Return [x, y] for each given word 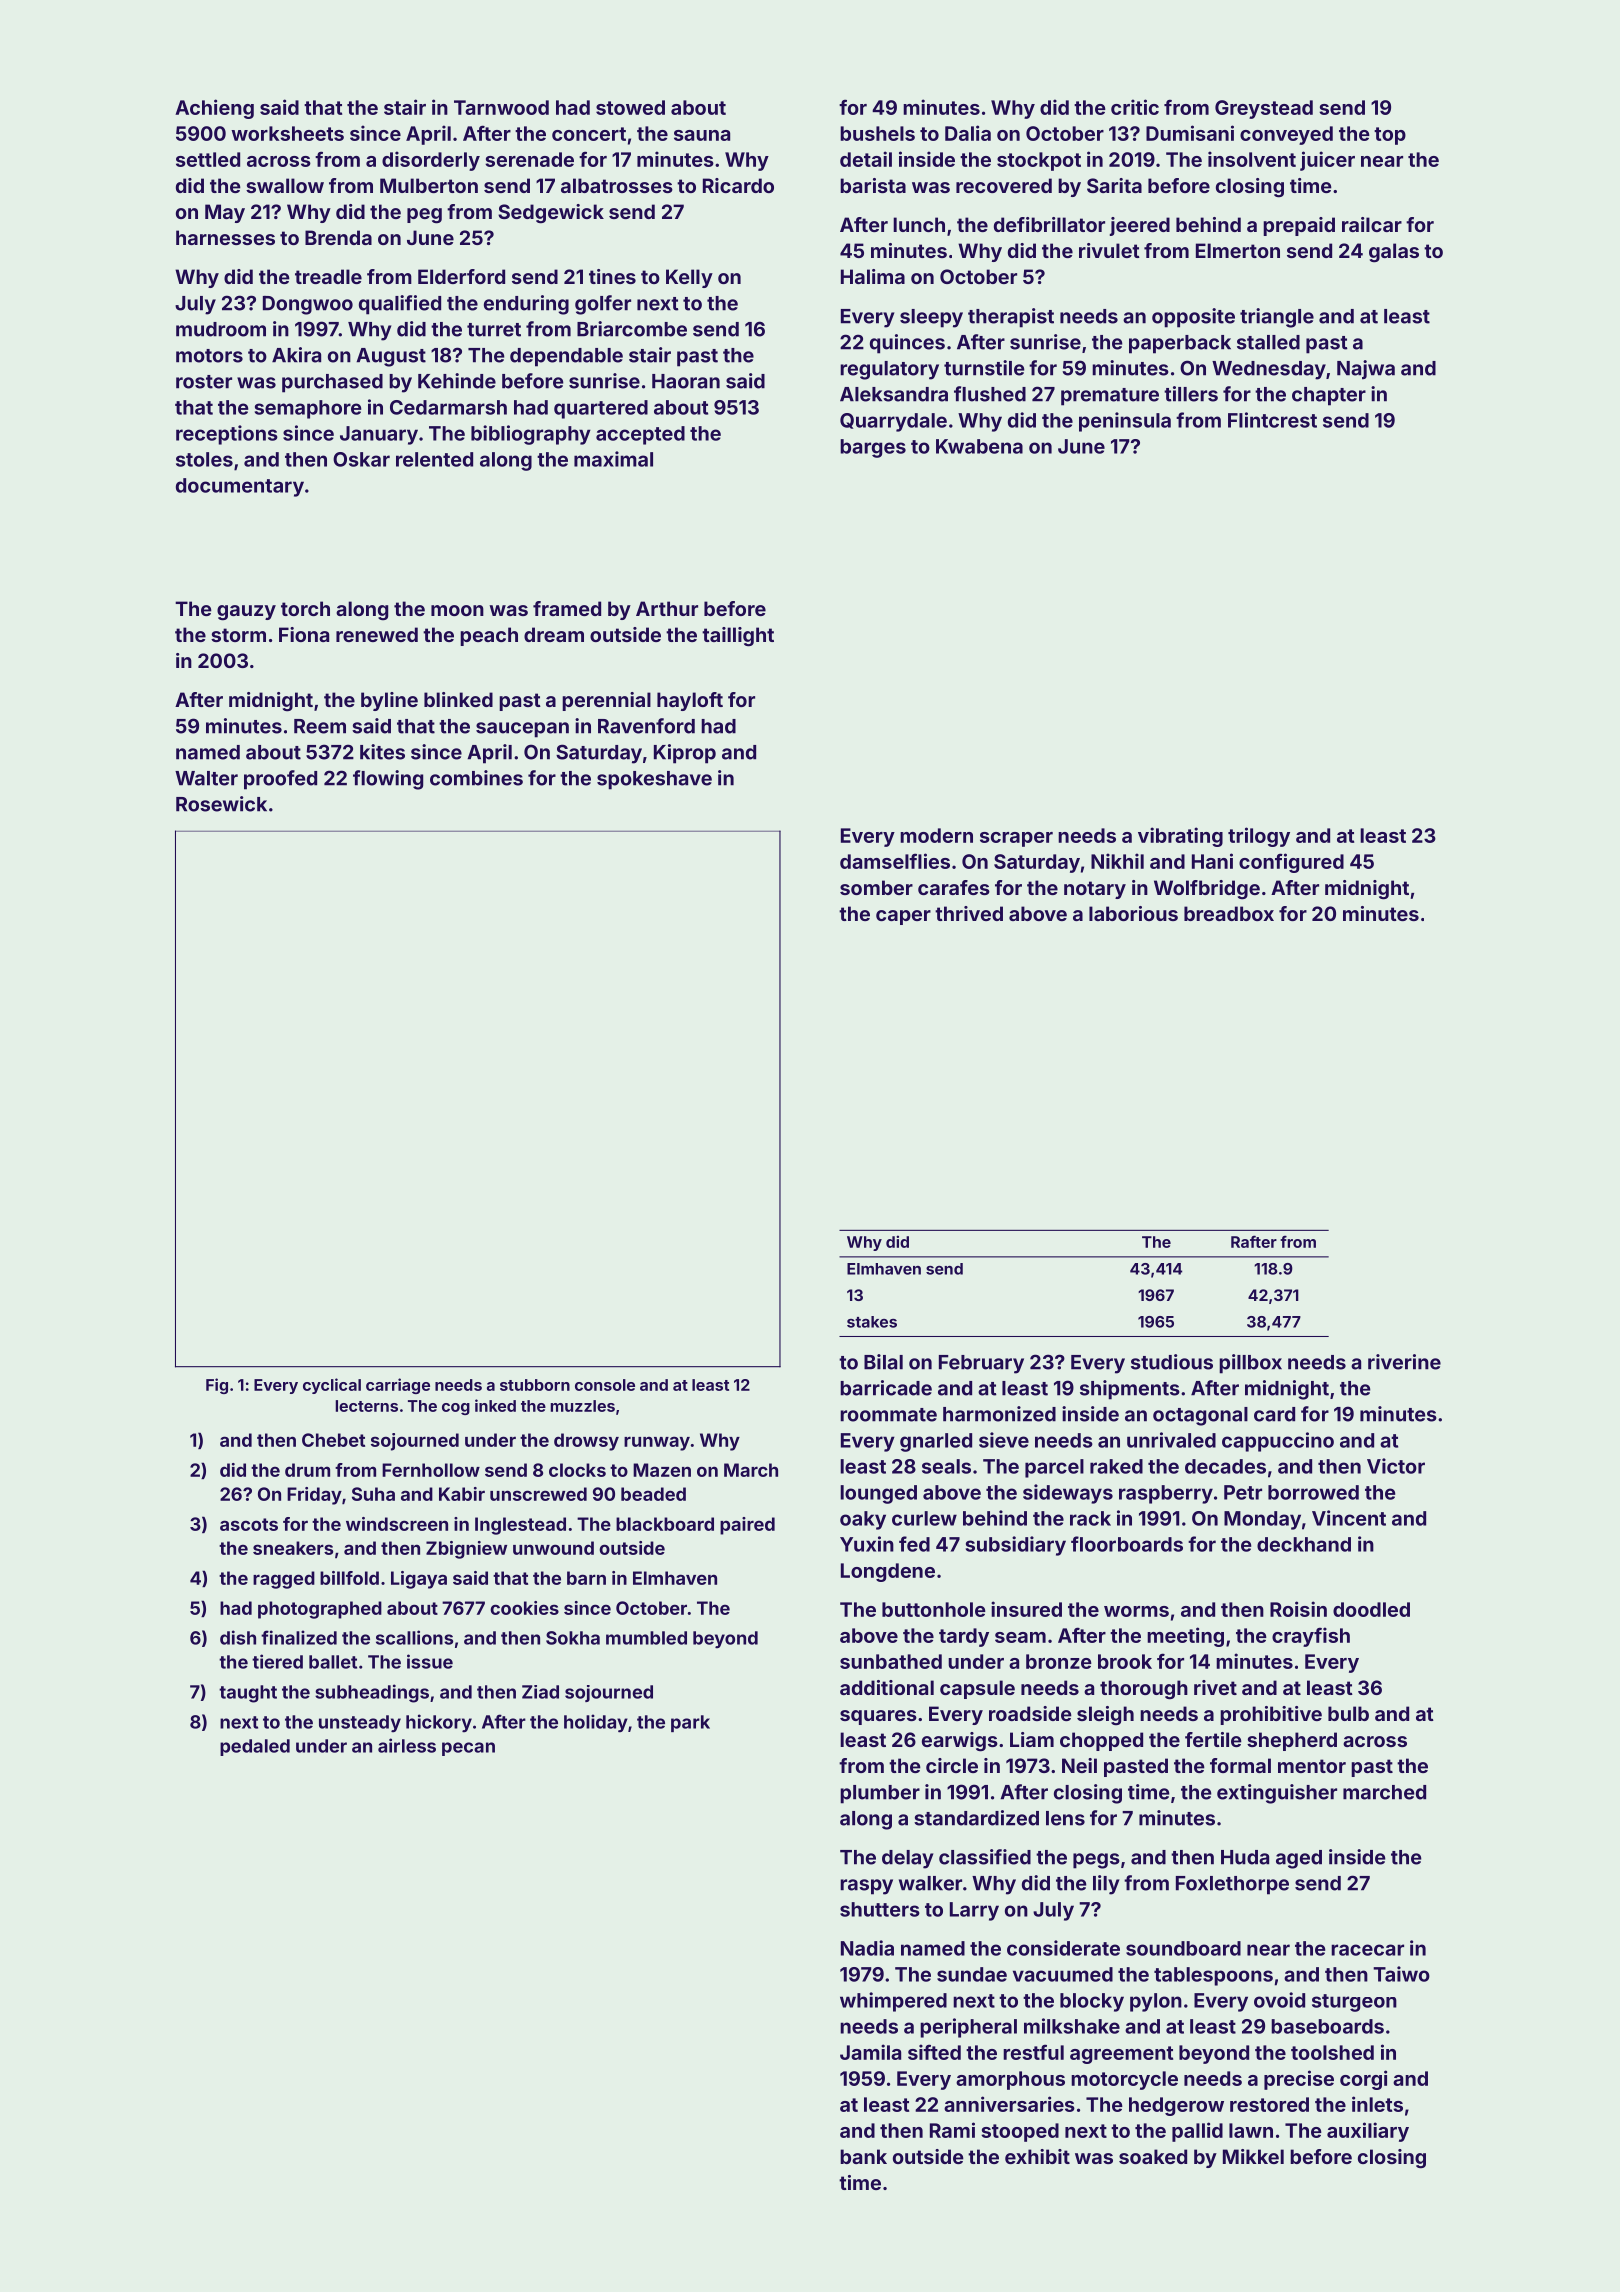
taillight [738, 637]
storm [238, 635]
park [690, 1723]
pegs [1096, 1861]
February [981, 1364]
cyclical [332, 1386]
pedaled [255, 1747]
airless [407, 1745]
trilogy [1259, 837]
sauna [702, 135]
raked [1116, 1466]
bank [863, 2156]
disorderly [431, 161]
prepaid [1299, 226]
